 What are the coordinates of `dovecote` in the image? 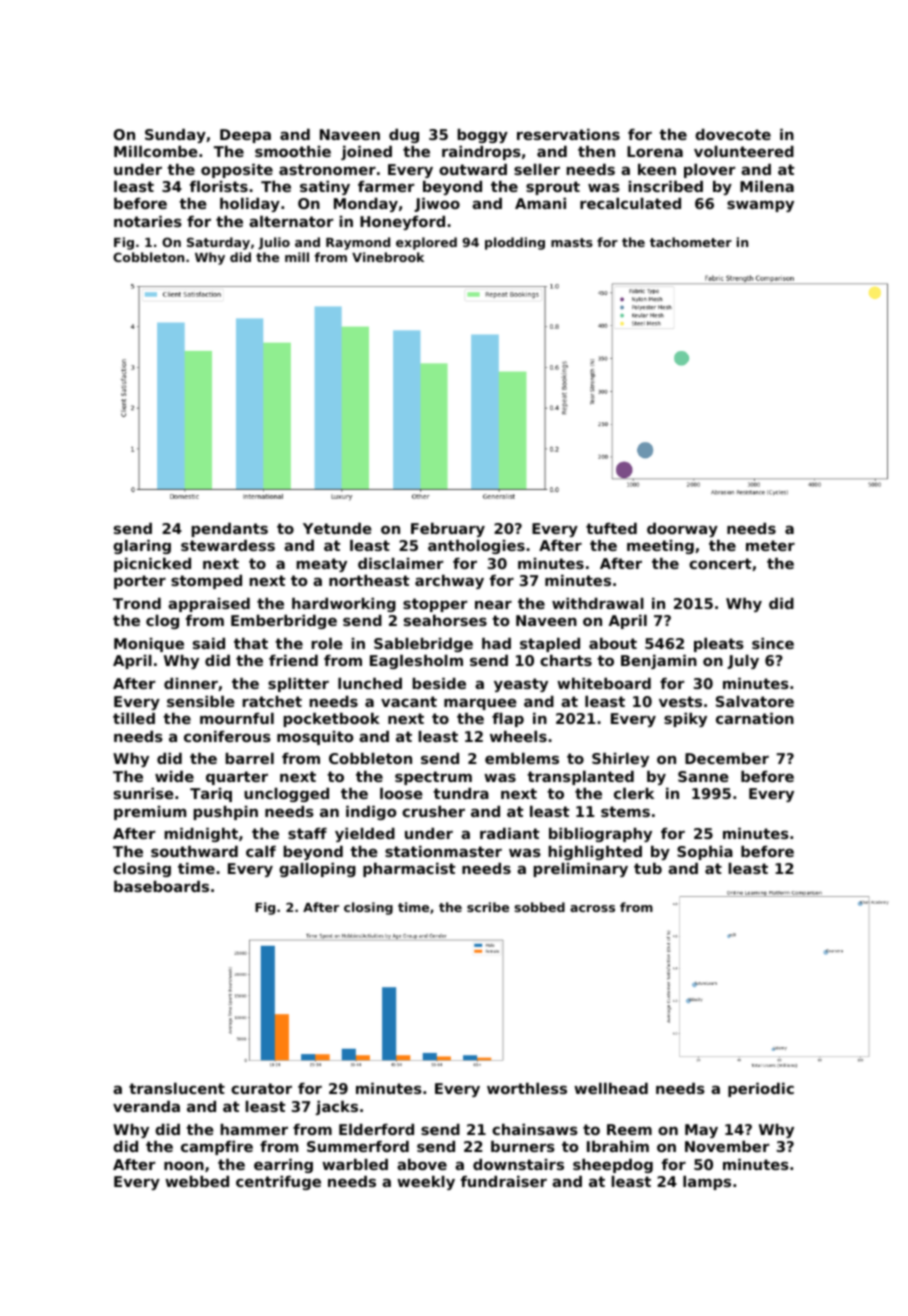 It's located at (733, 134).
